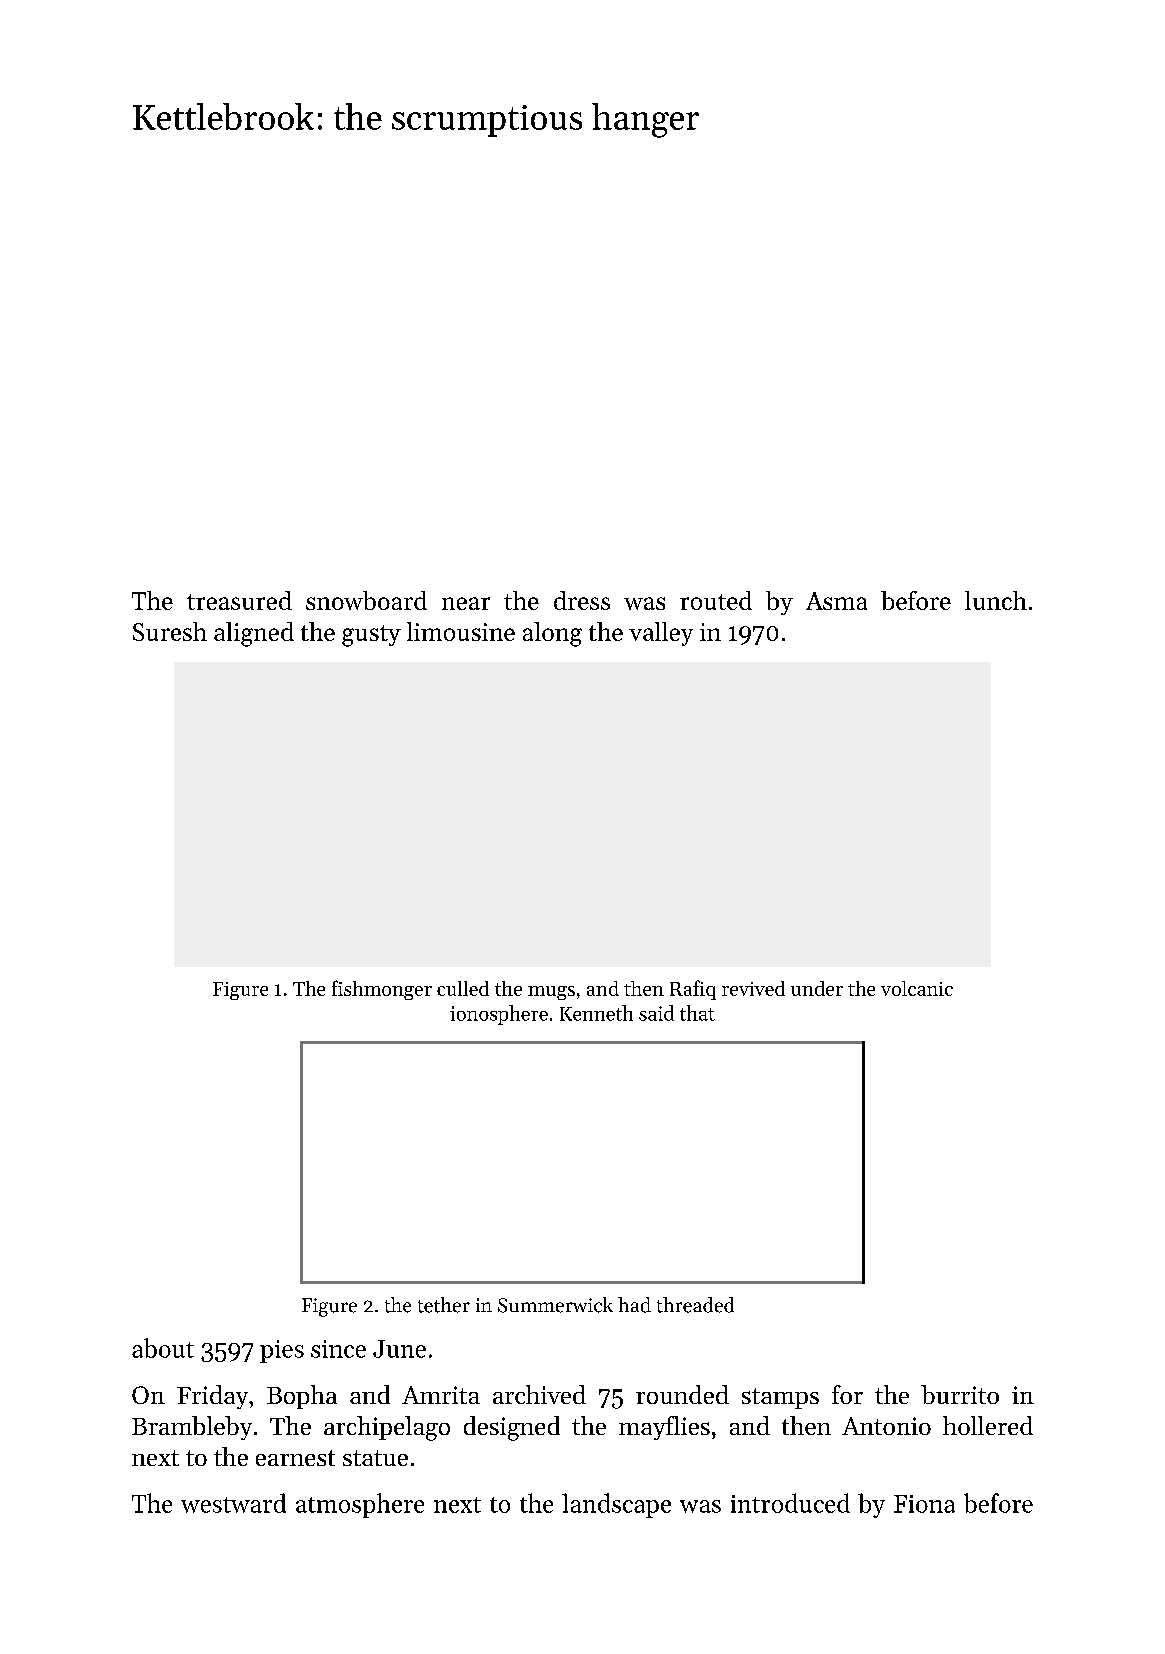 Image resolution: width=1165 pixels, height=1654 pixels. I want to click on valley, so click(661, 634).
